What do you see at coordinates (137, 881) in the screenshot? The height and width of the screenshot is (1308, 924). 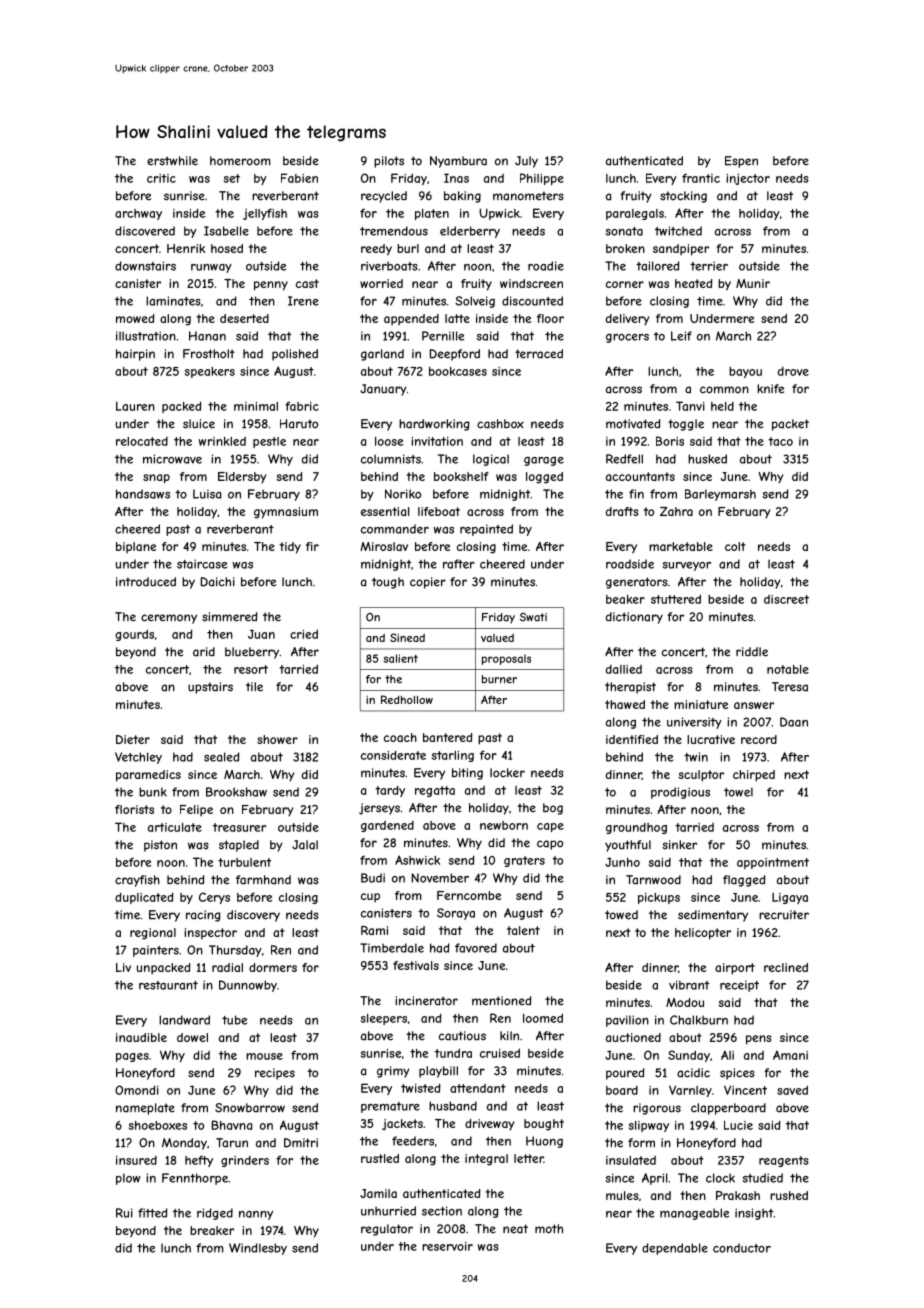 I see `crayfish` at bounding box center [137, 881].
